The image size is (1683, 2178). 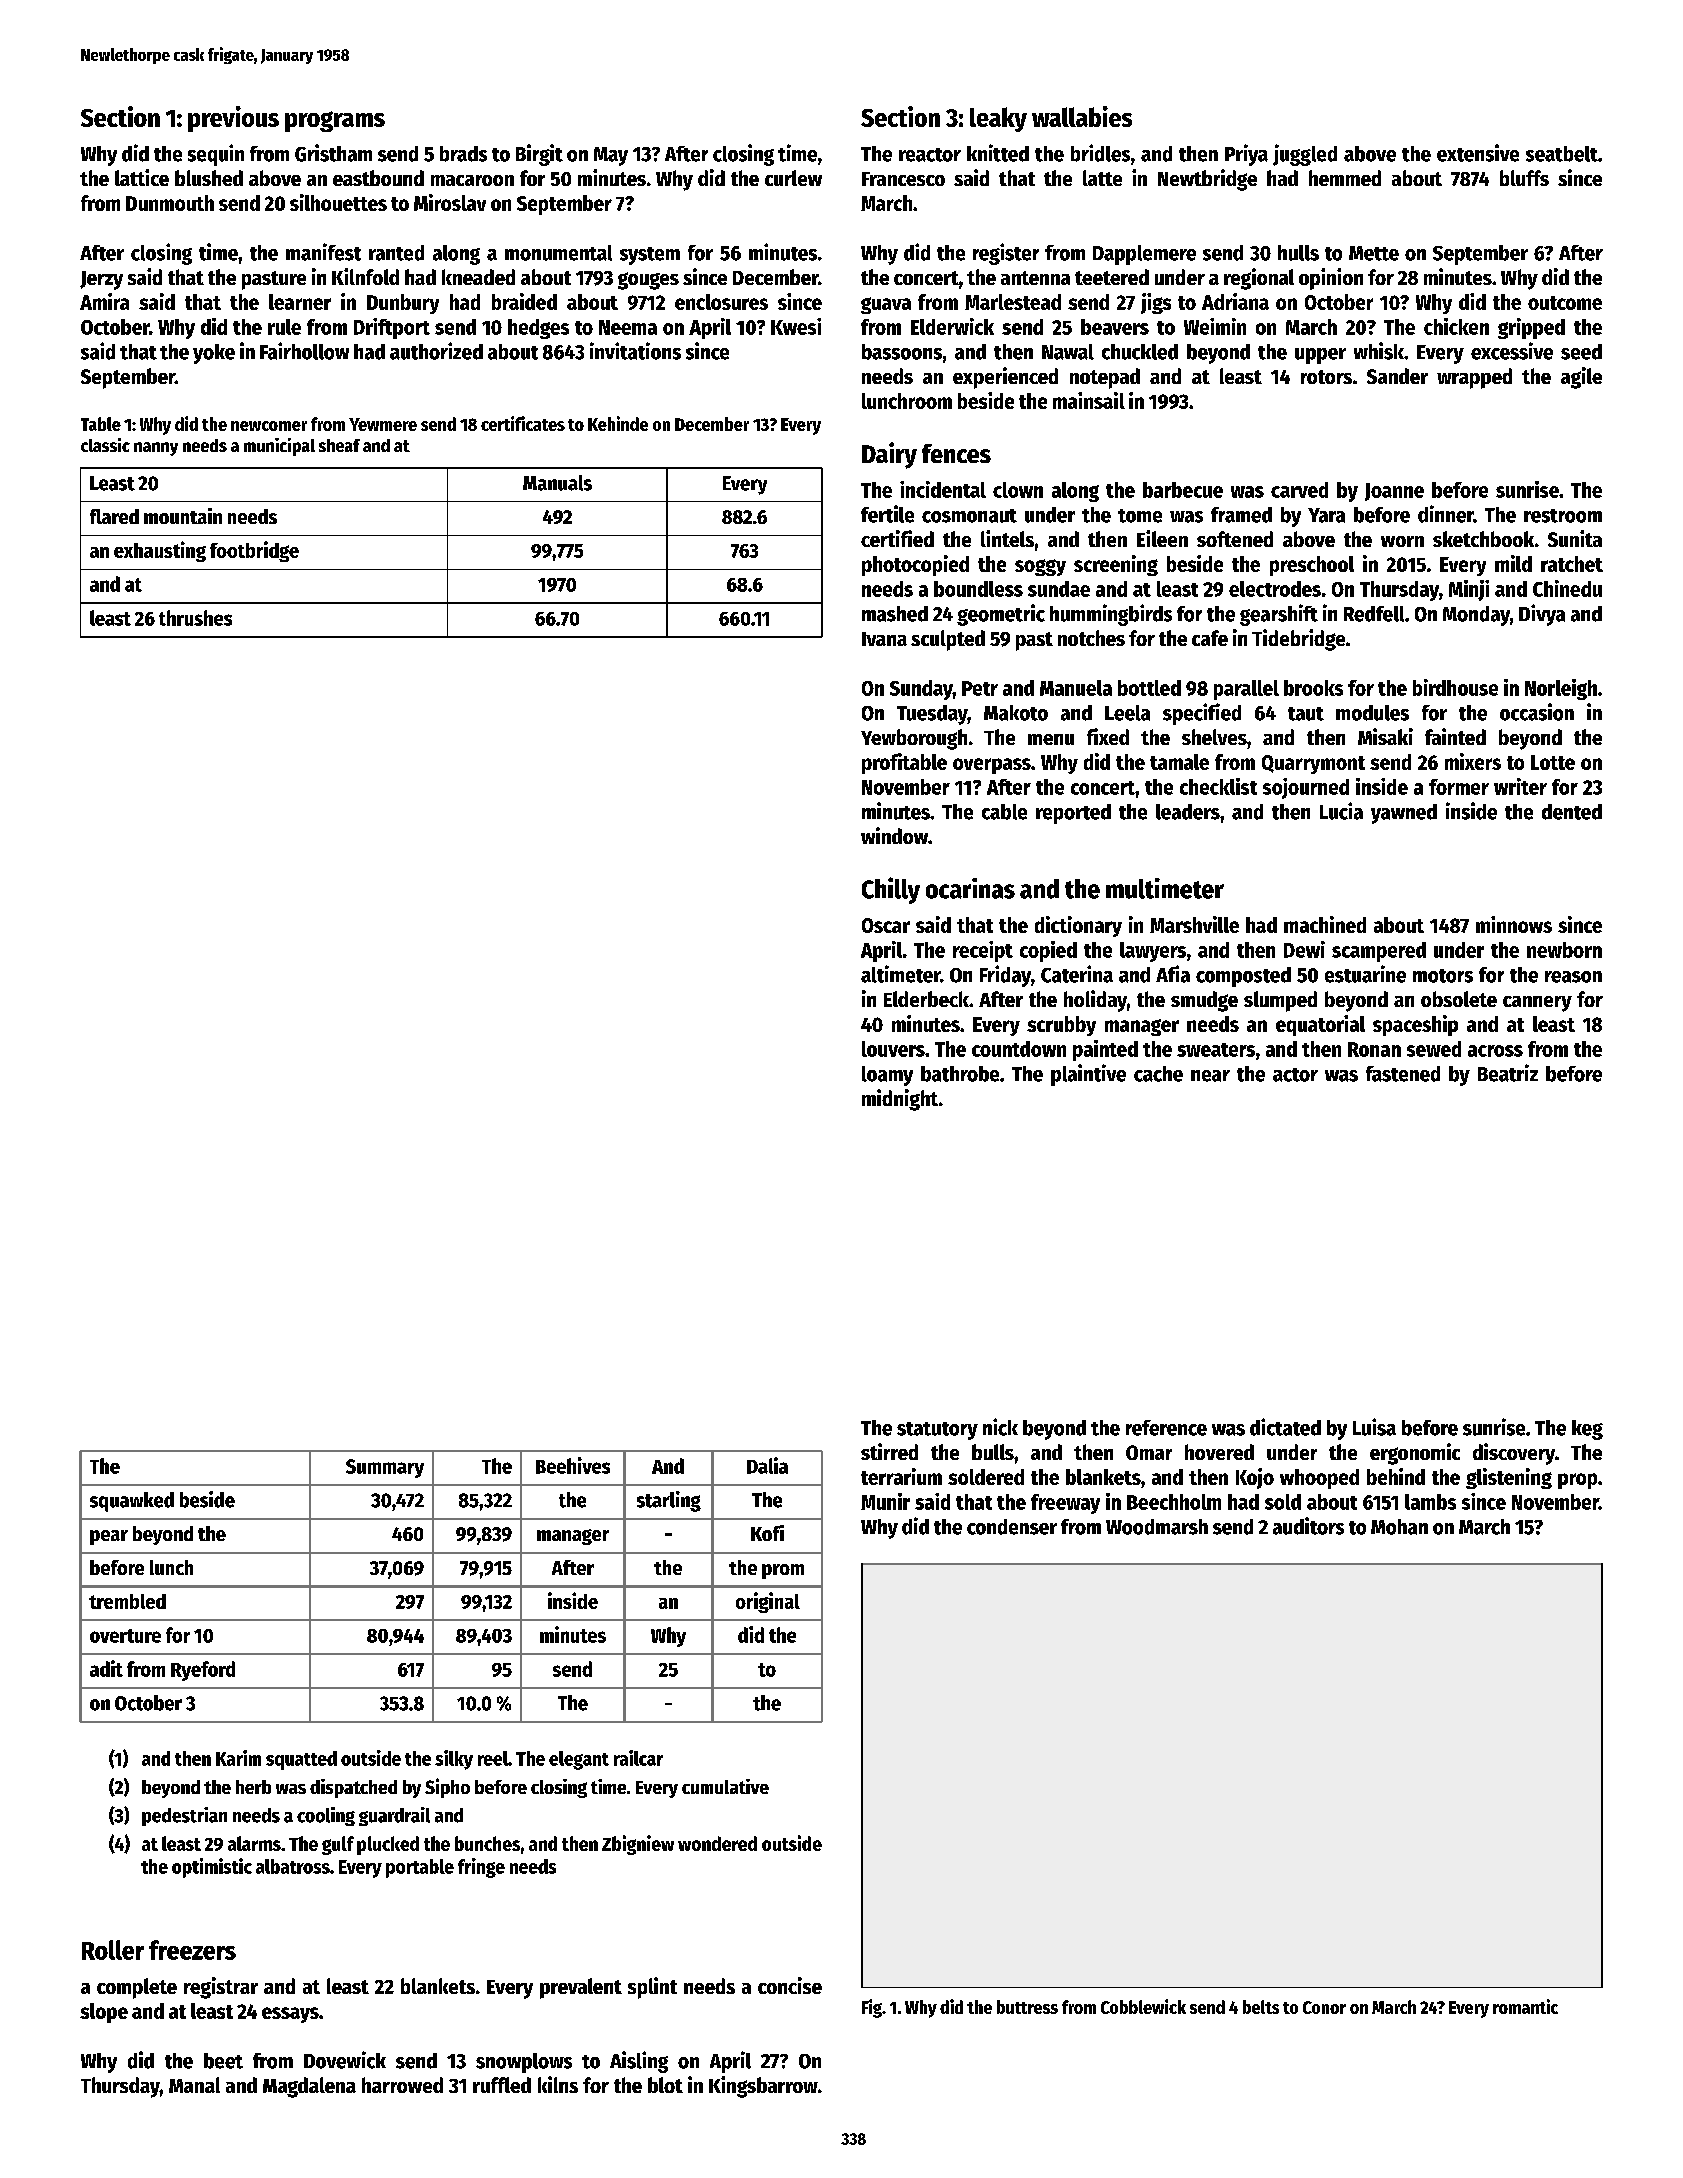 What do you see at coordinates (1514, 924) in the image?
I see `minnows` at bounding box center [1514, 924].
